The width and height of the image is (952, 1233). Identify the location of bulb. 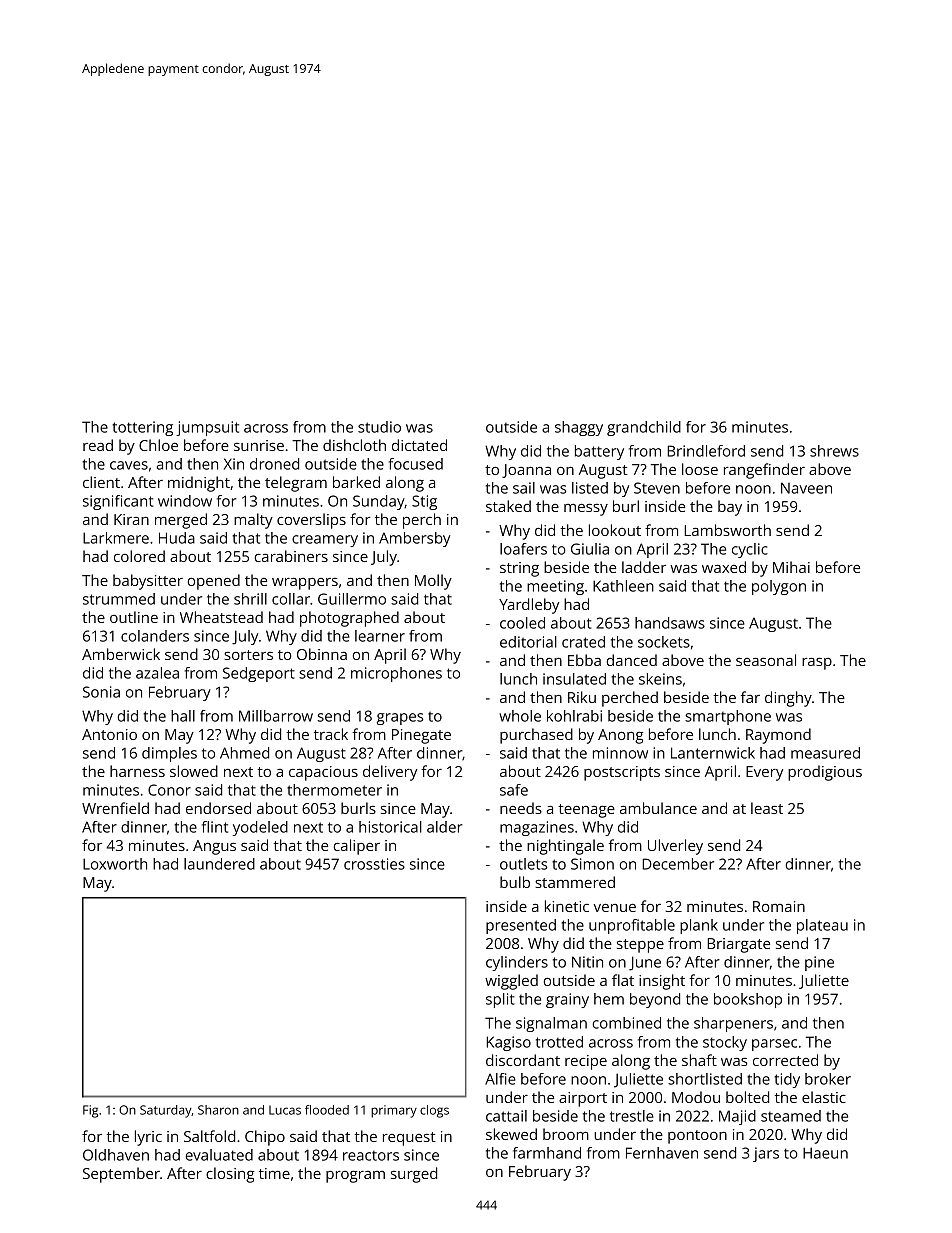
(515, 882).
